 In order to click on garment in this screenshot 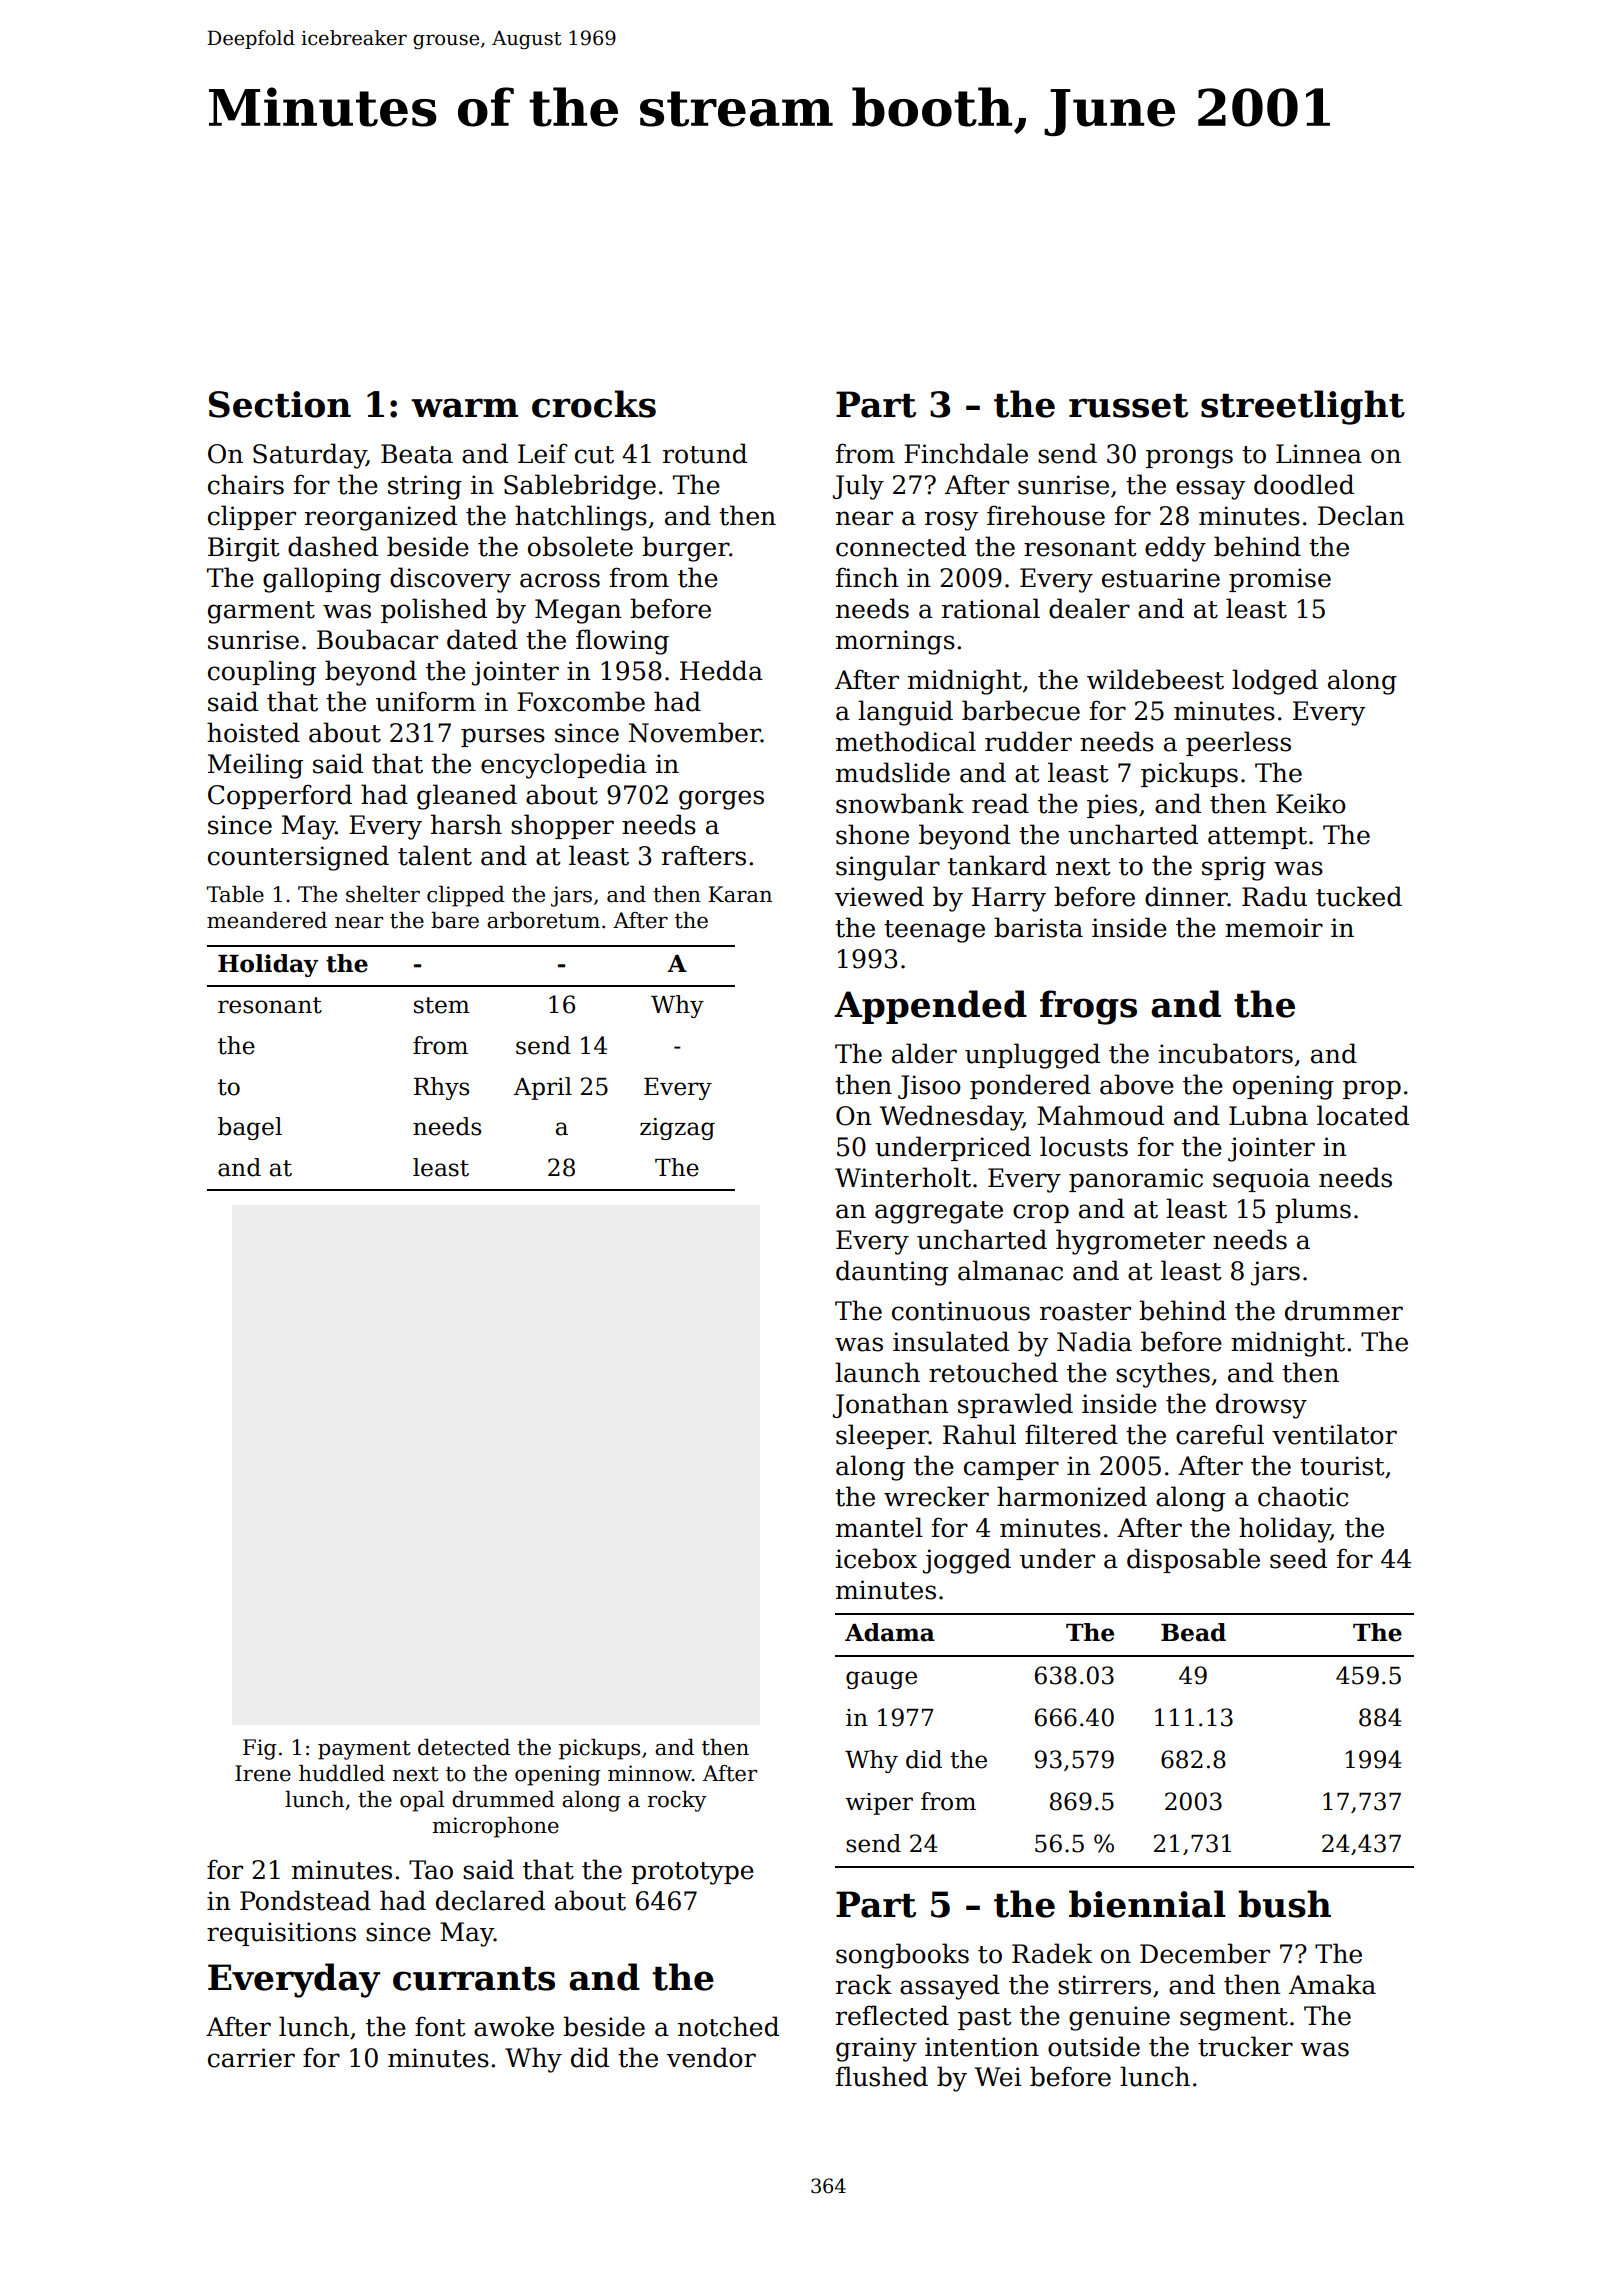, I will do `click(261, 612)`.
